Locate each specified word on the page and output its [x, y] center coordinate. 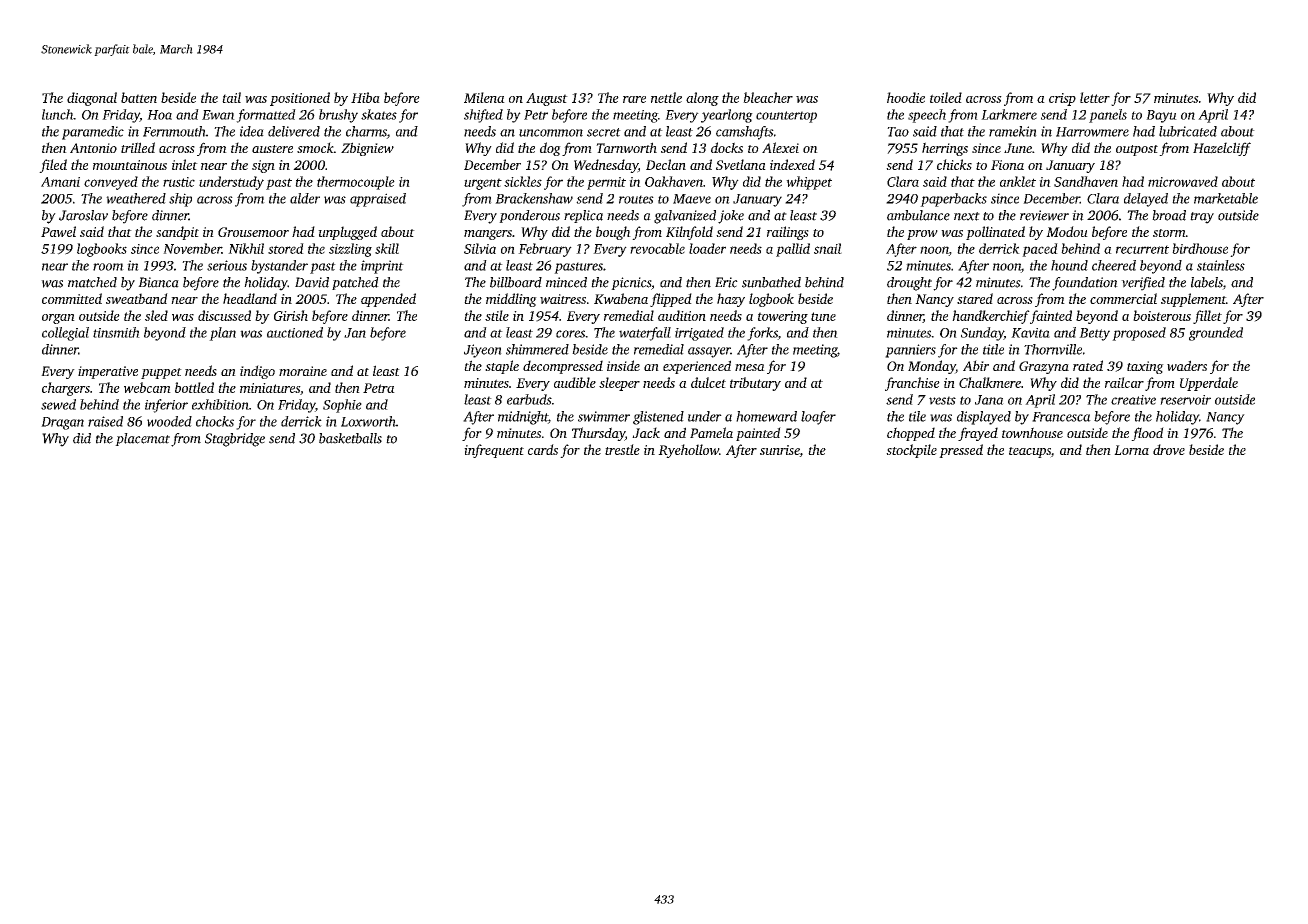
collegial [65, 334]
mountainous [130, 165]
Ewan [218, 115]
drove [1169, 449]
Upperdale [1209, 384]
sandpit [177, 233]
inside [623, 365]
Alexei [780, 147]
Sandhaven [1086, 181]
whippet [809, 183]
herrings [945, 149]
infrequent [494, 451]
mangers [488, 235]
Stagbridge [235, 440]
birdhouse [1200, 248]
